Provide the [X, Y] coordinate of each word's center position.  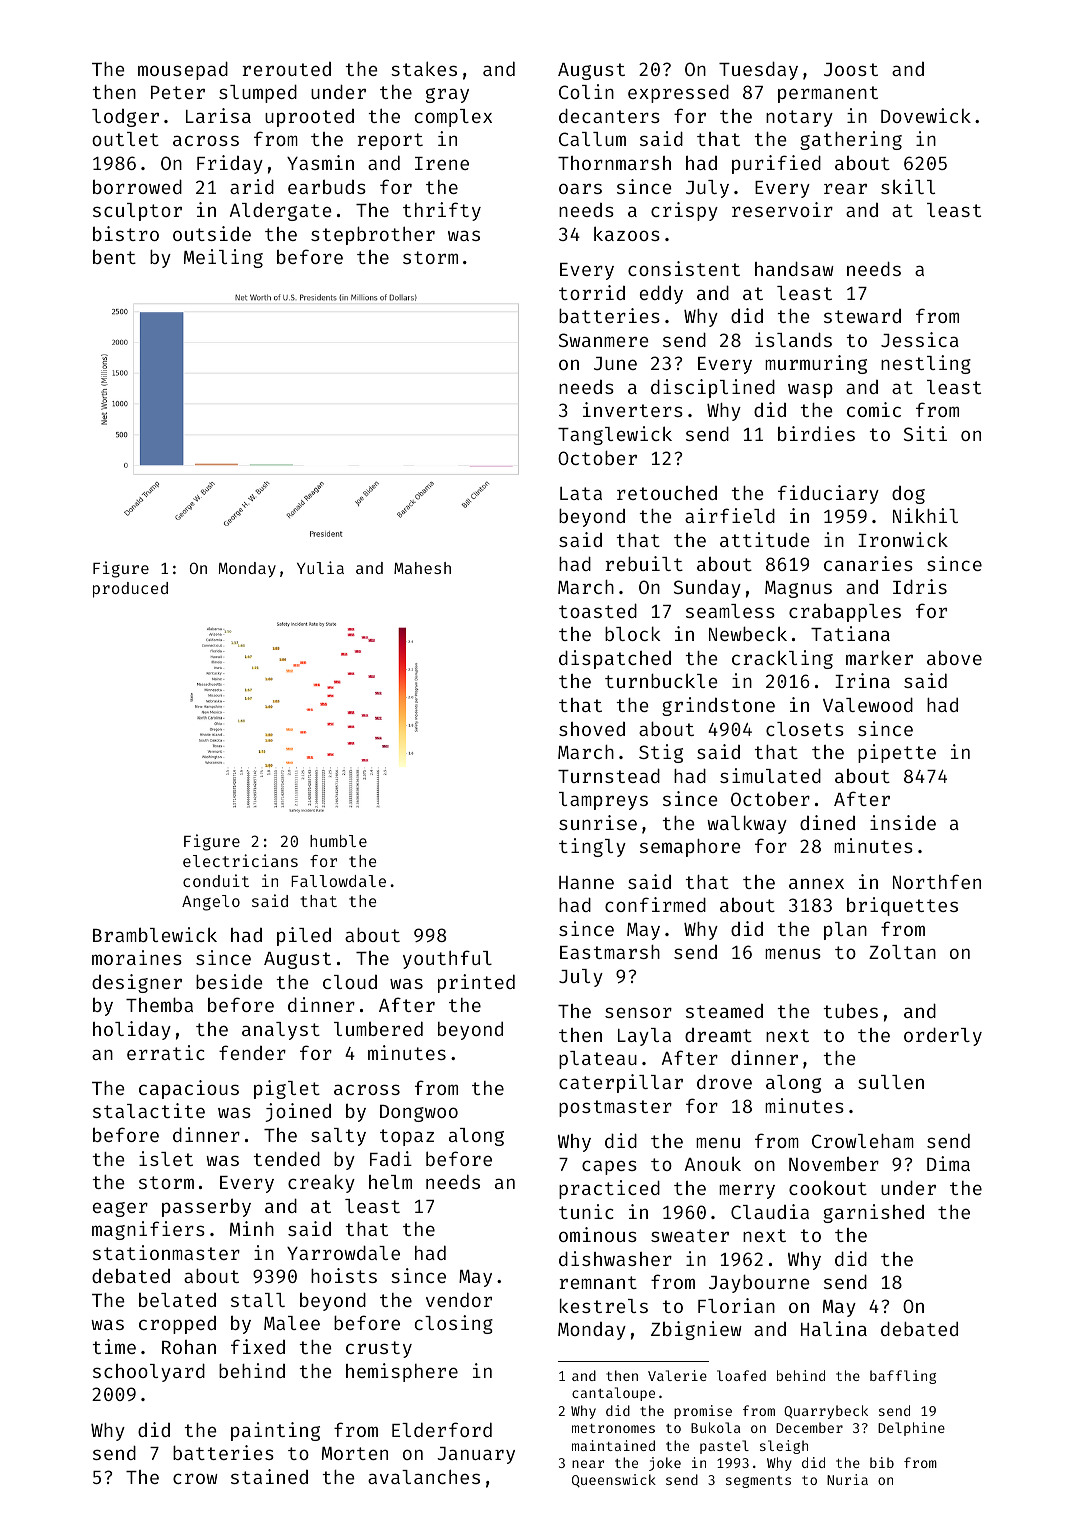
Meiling [223, 258]
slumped [258, 93]
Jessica [920, 339]
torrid [592, 292]
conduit [216, 880]
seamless [730, 611]
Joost [851, 69]
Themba [159, 1004]
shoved [592, 729]
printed [476, 983]
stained [269, 1476]
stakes [424, 68]
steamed [724, 1011]
